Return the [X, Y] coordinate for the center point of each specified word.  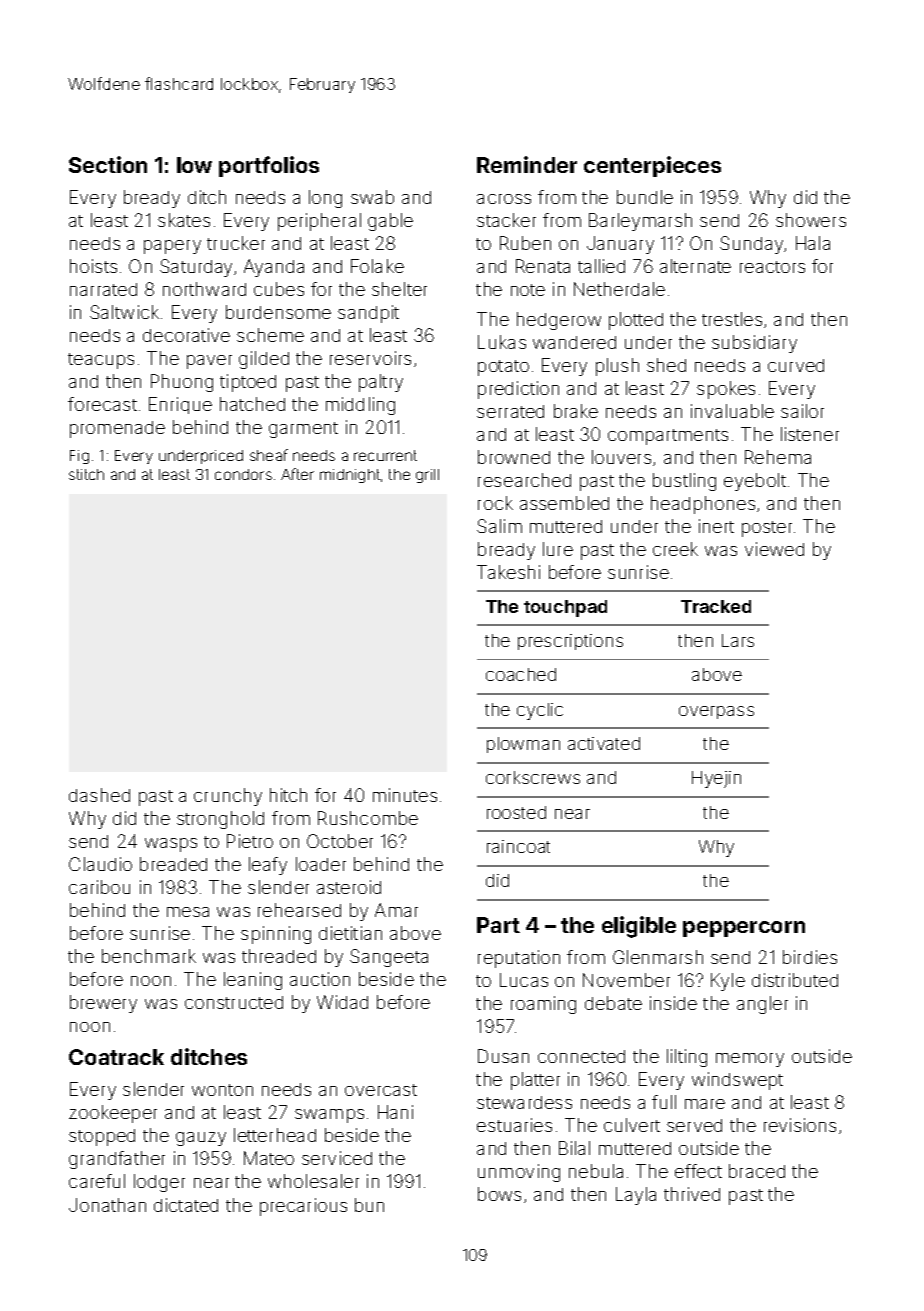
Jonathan [107, 1205]
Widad [342, 1002]
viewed [774, 549]
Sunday [751, 245]
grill [427, 476]
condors [243, 474]
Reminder [527, 164]
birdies [810, 957]
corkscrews [533, 777]
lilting [687, 1058]
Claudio [100, 864]
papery [172, 247]
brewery [103, 1004]
